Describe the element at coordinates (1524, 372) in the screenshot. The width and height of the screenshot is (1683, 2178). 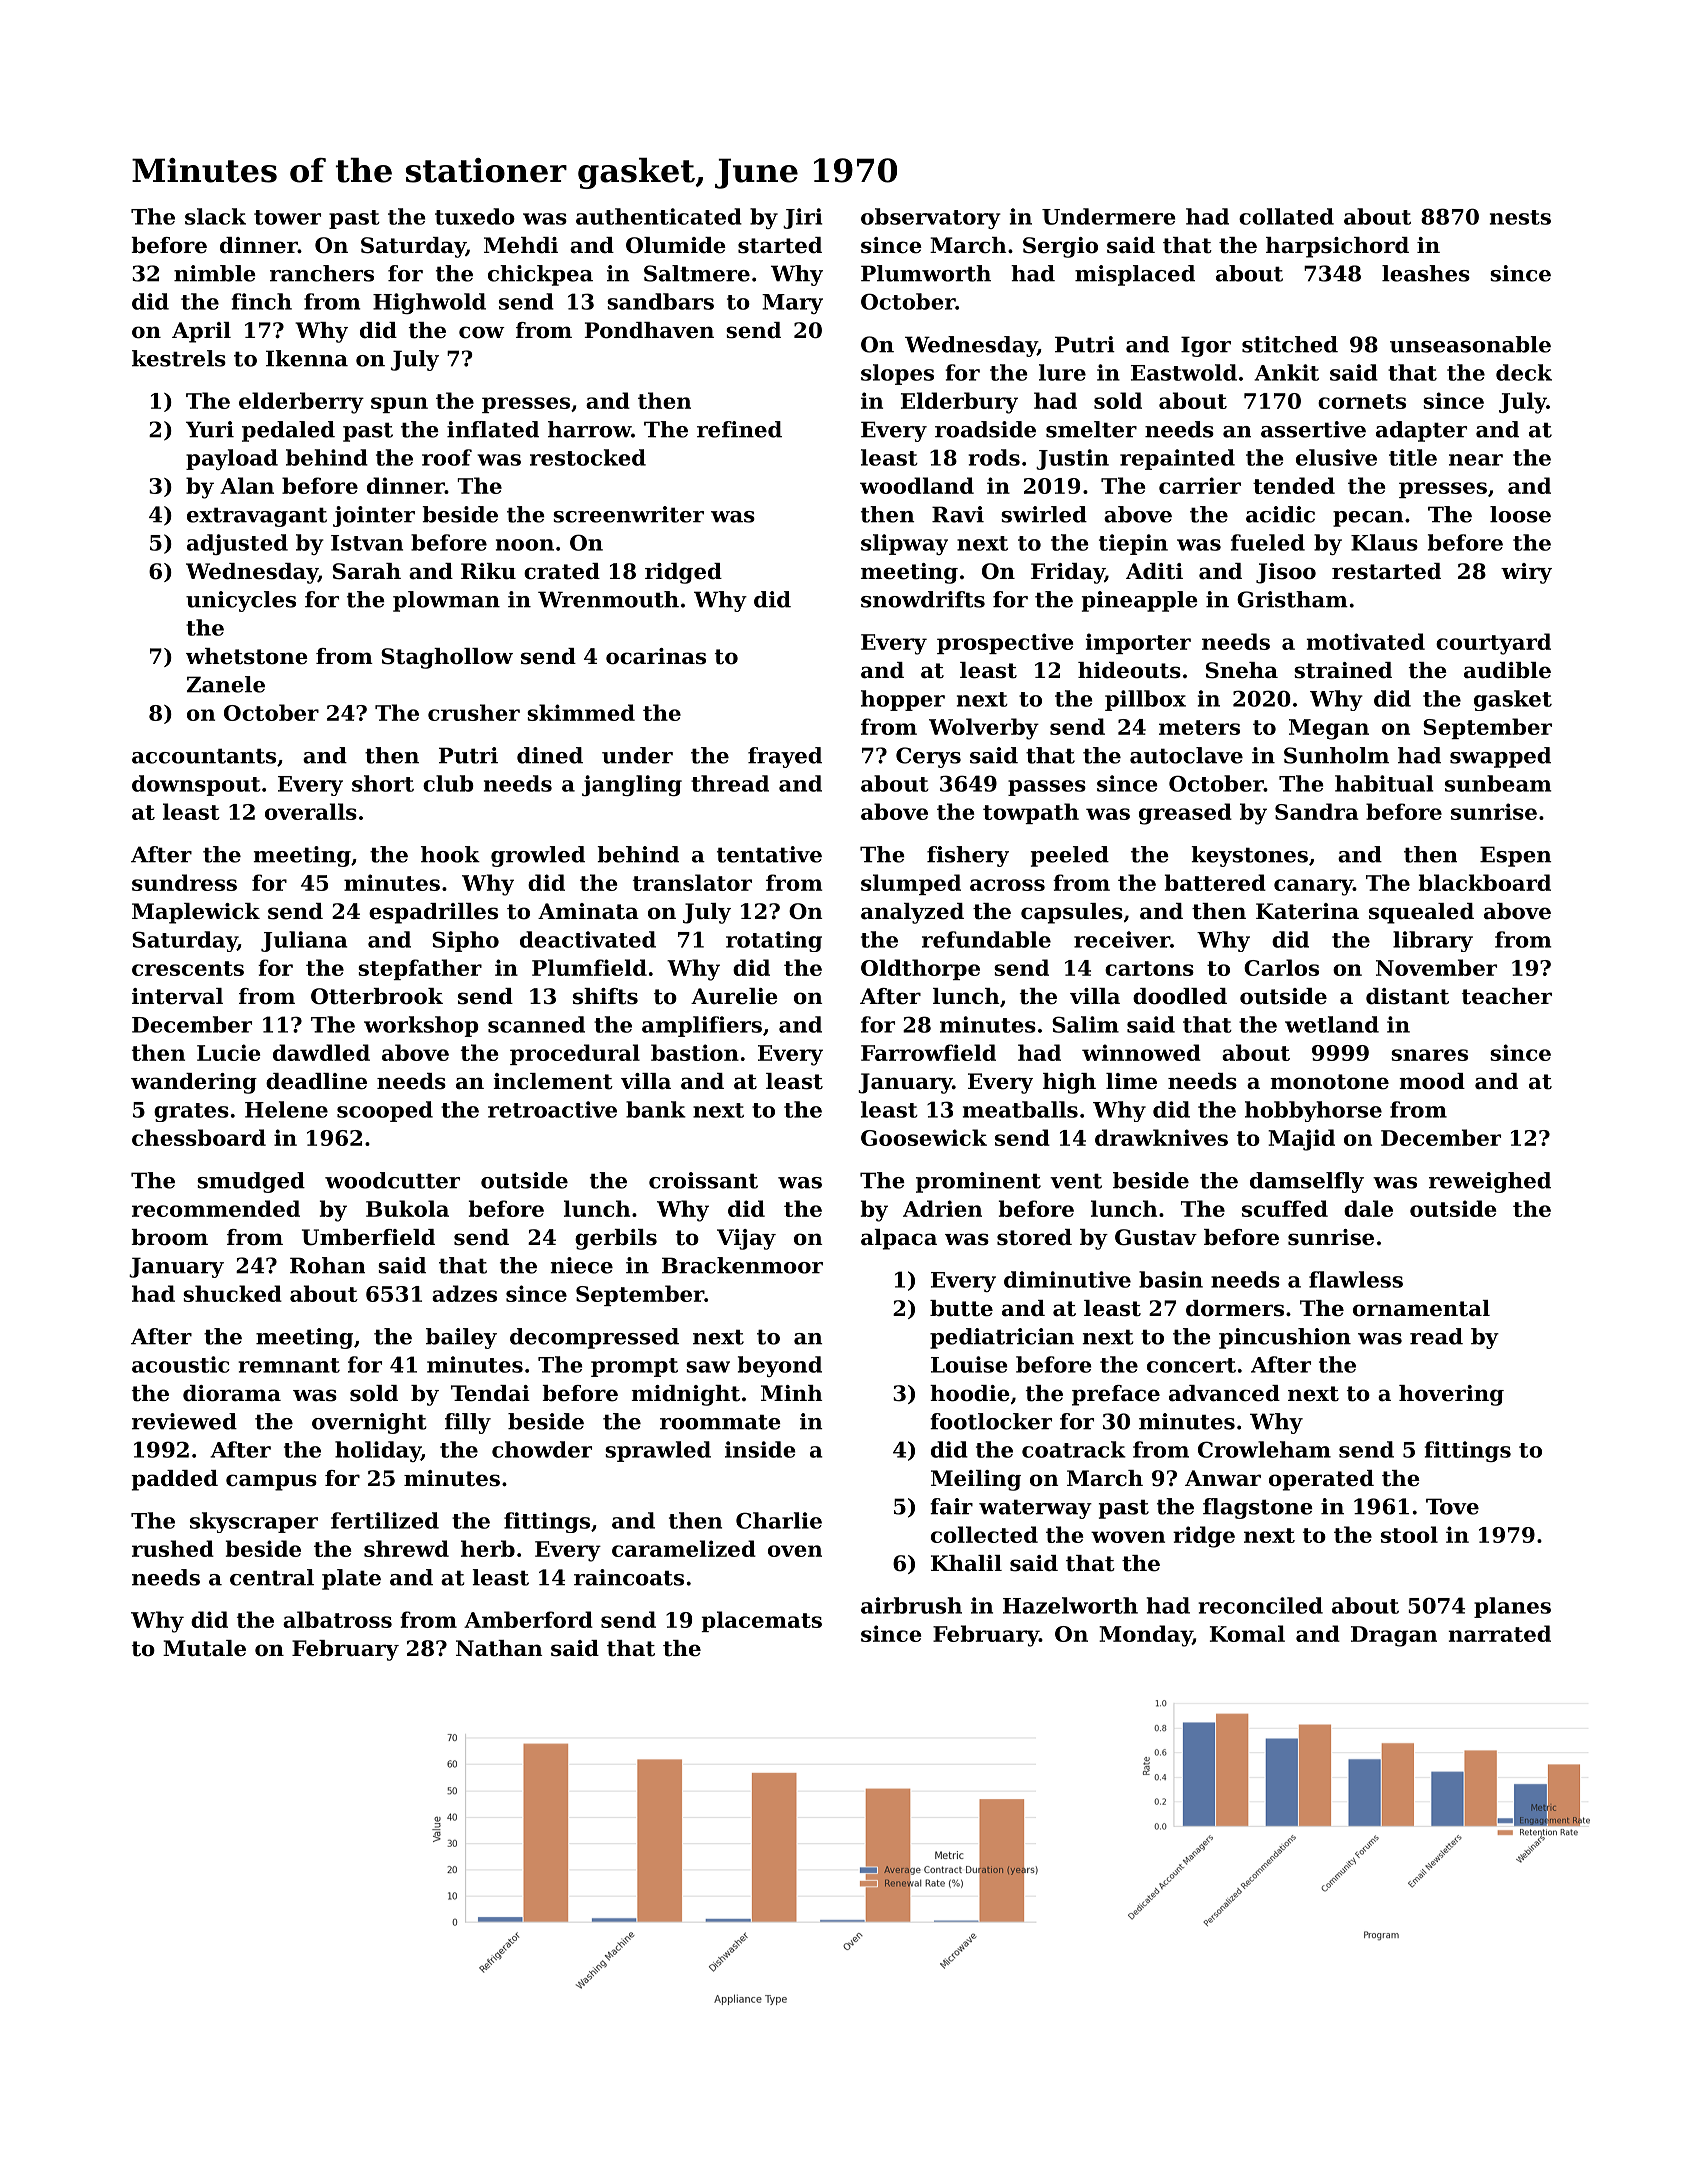
I see `deck` at that location.
